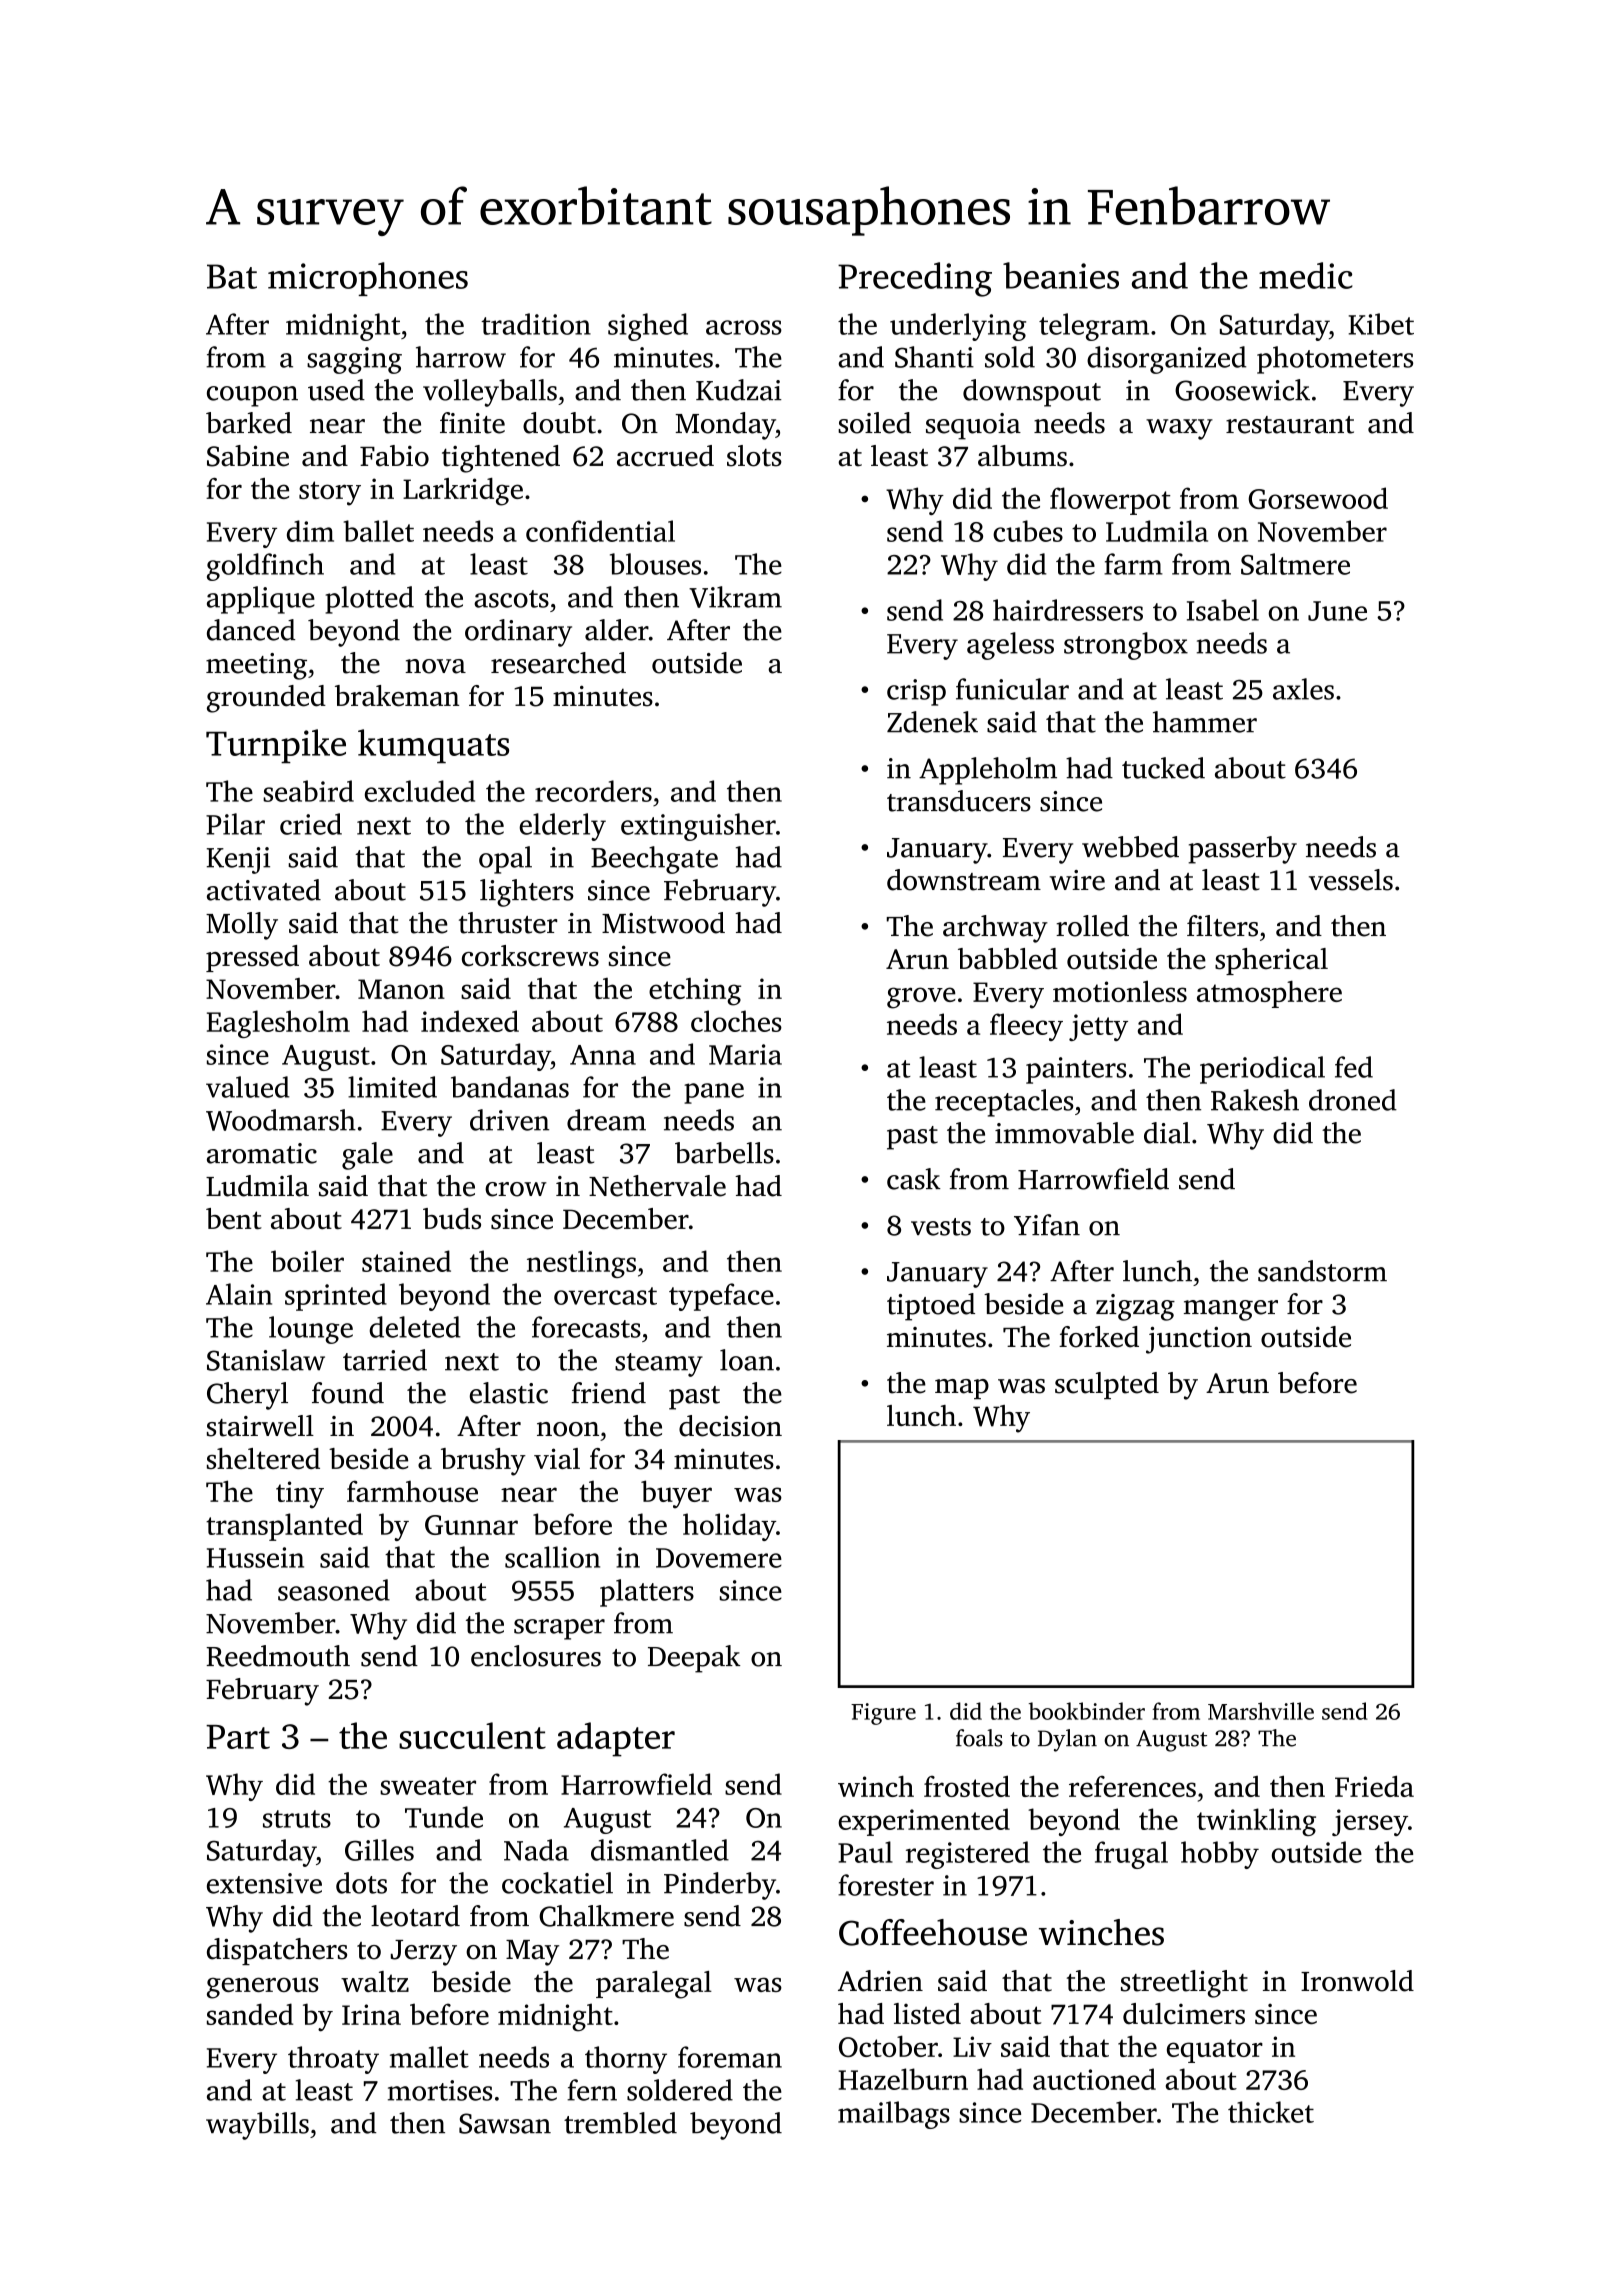  I want to click on brakeman, so click(397, 696).
